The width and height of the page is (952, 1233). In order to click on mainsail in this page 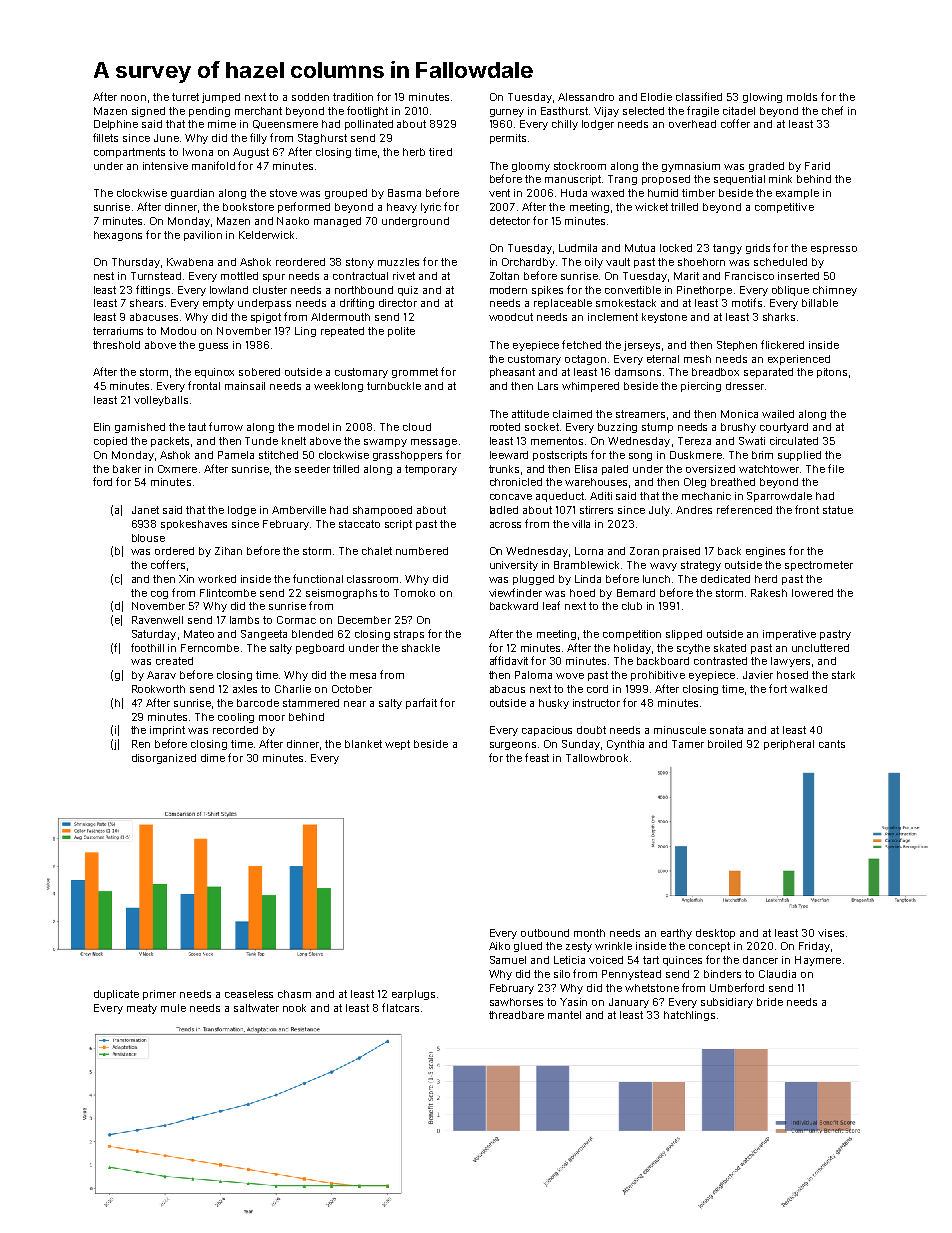, I will do `click(245, 386)`.
